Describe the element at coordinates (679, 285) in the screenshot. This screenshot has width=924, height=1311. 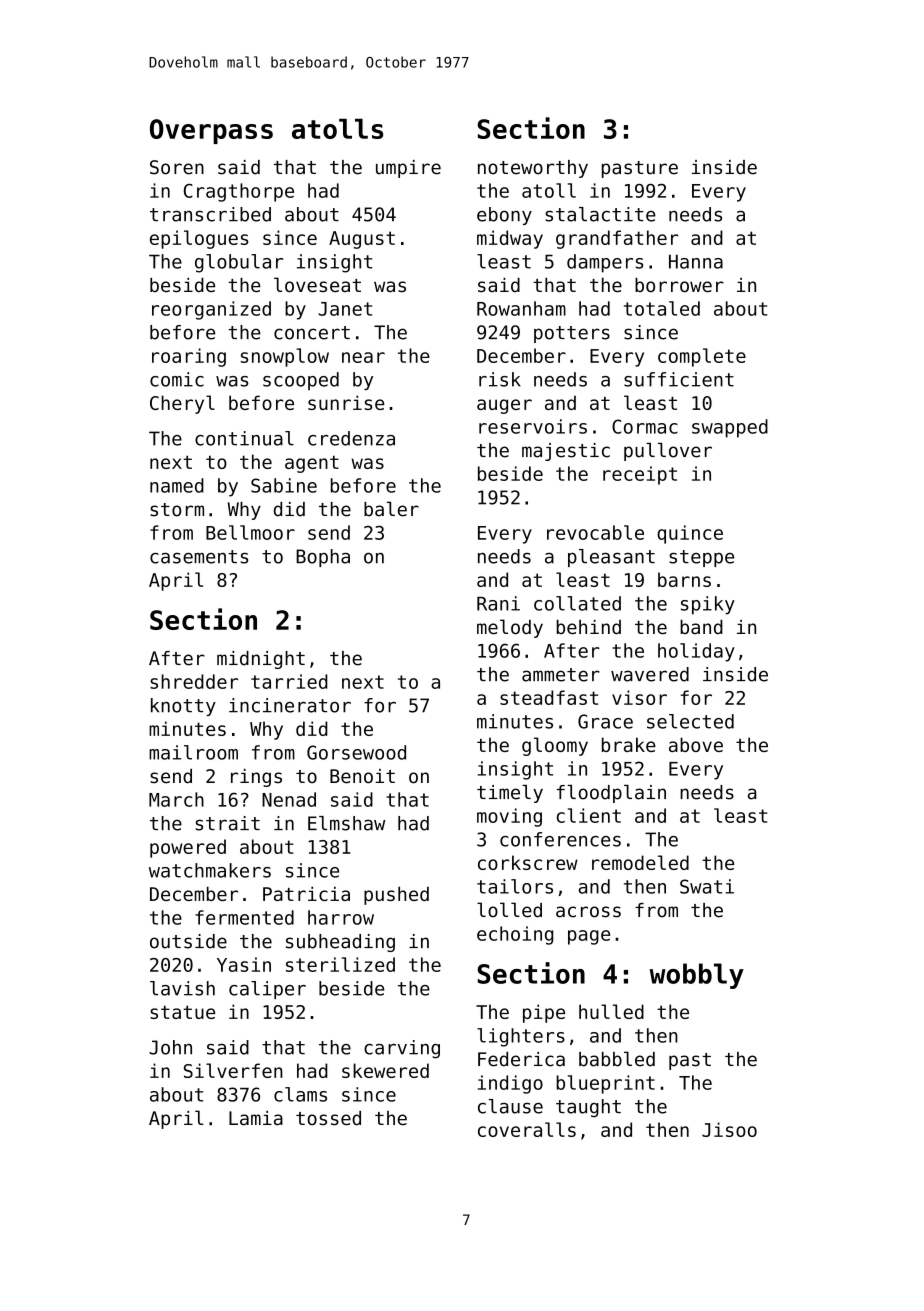
I see `borrower` at that location.
